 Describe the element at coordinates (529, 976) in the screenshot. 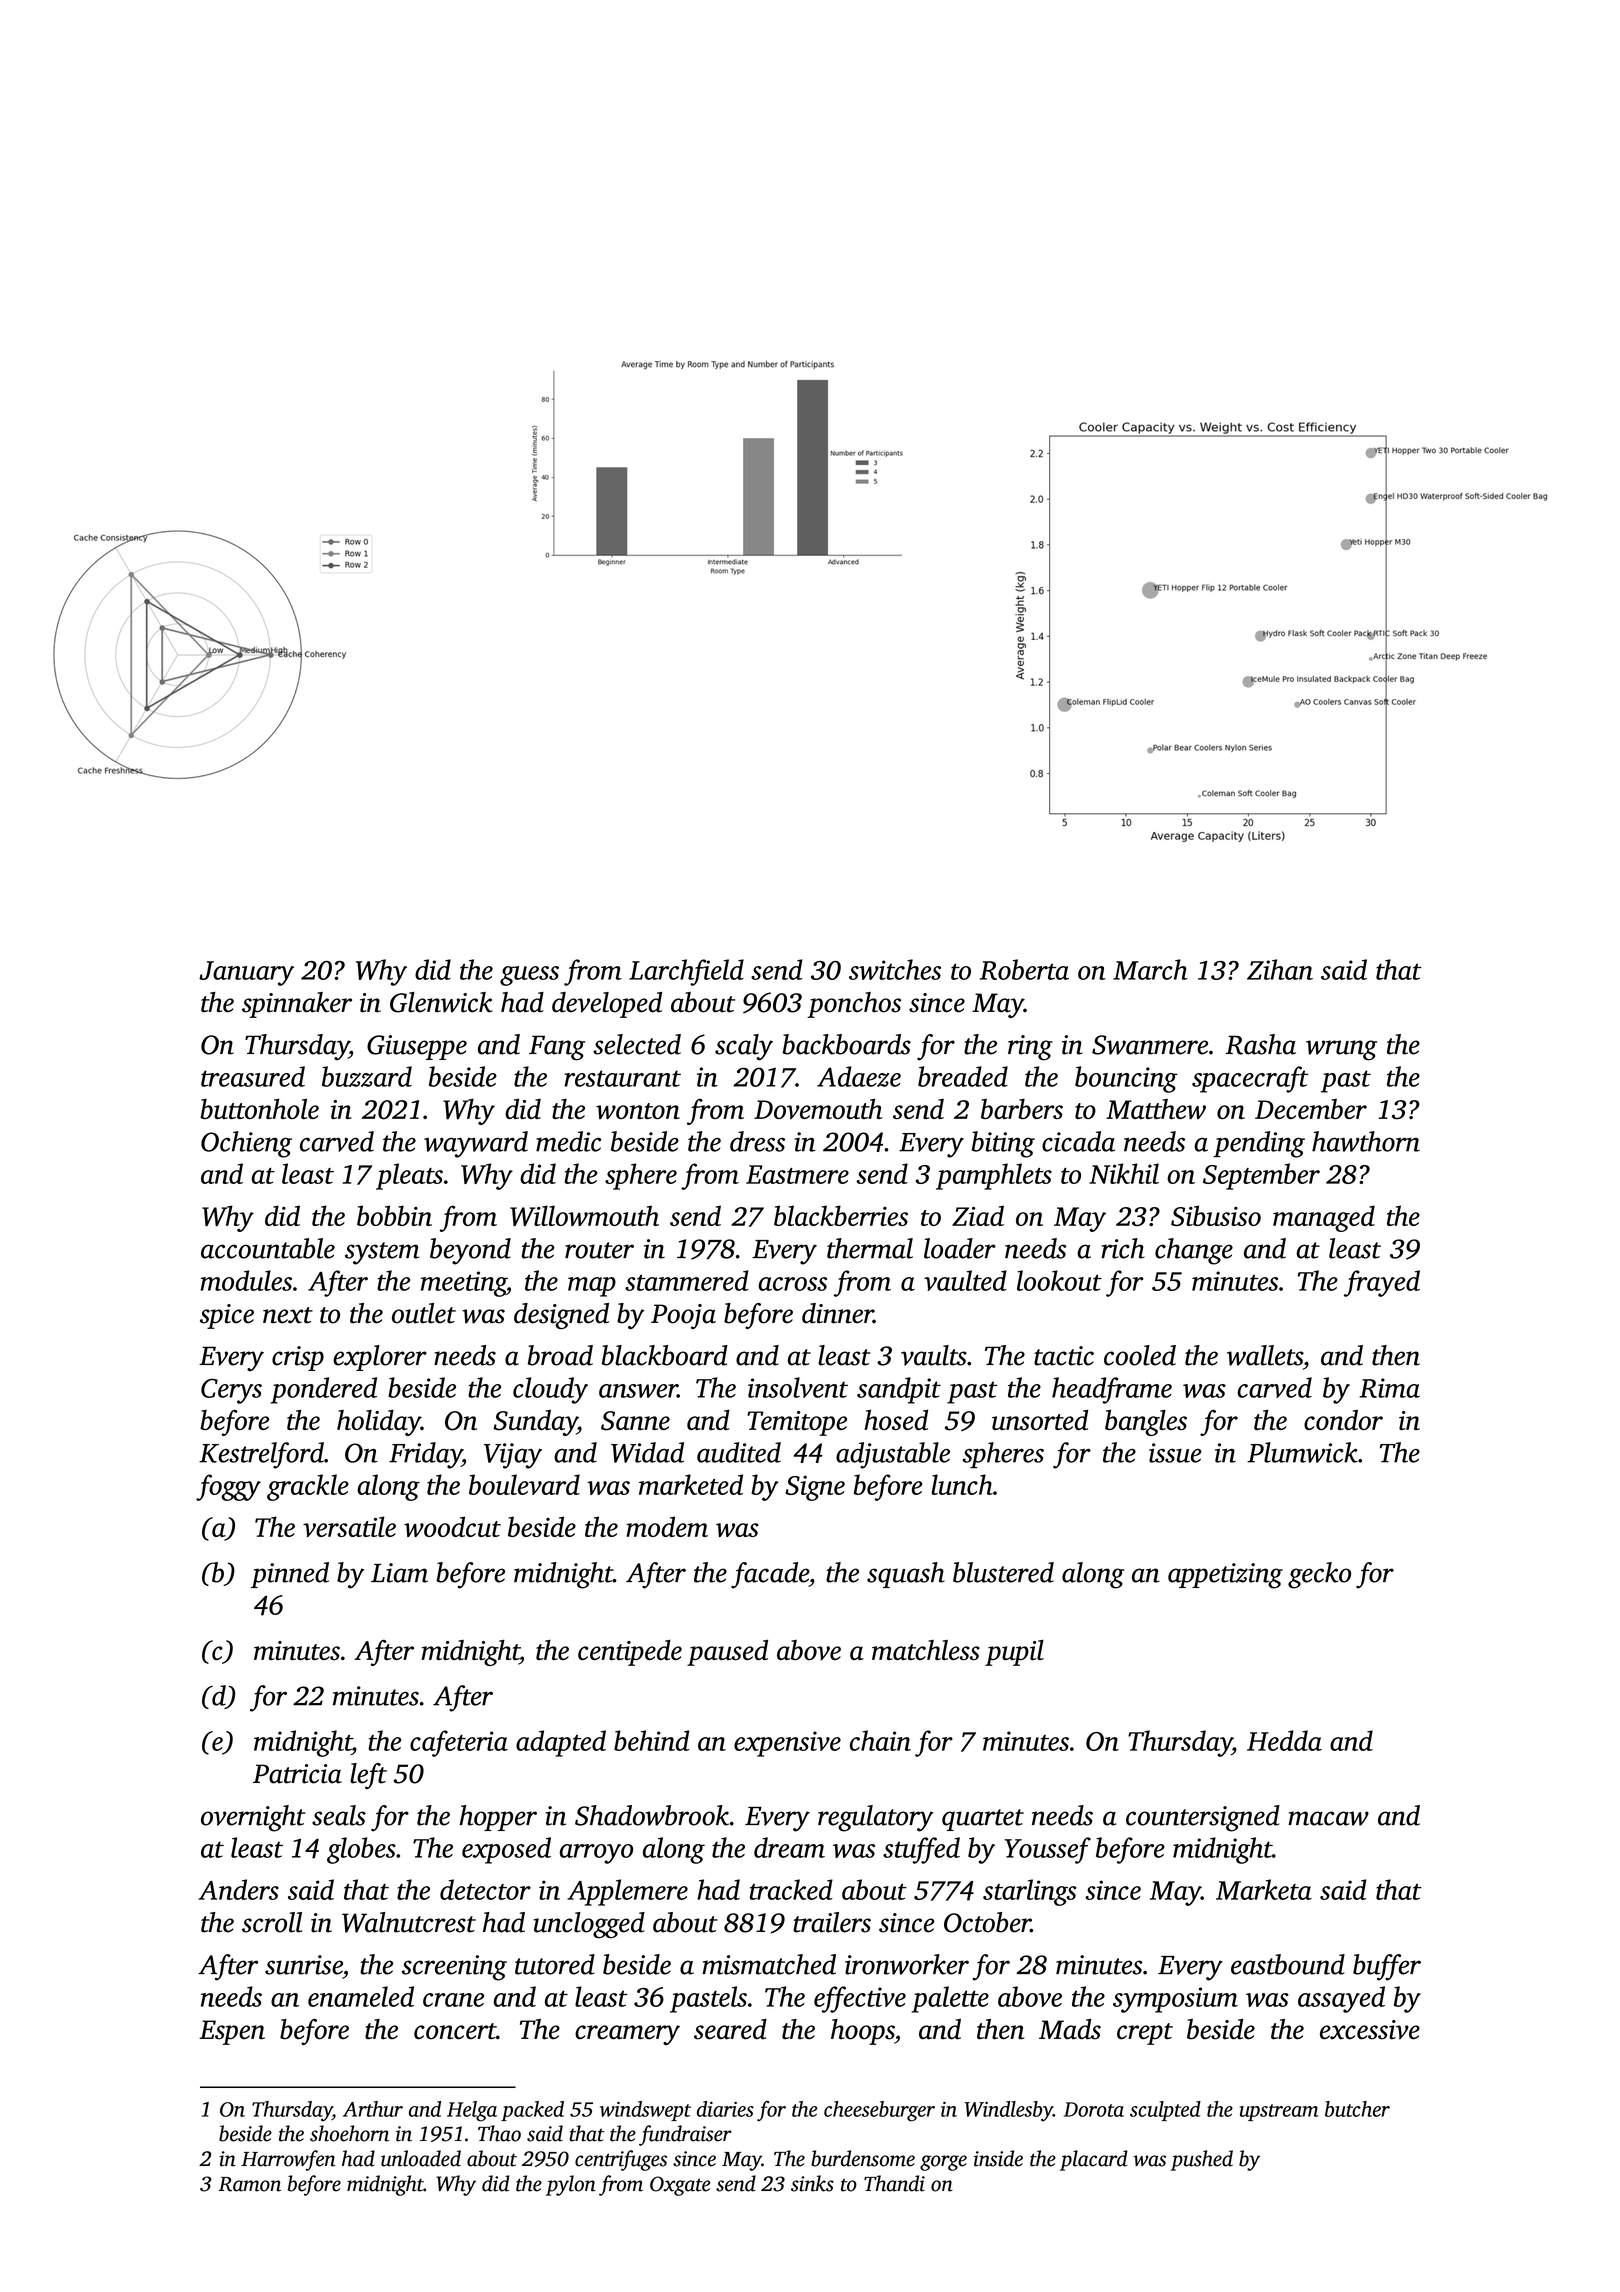

I see `guess` at that location.
